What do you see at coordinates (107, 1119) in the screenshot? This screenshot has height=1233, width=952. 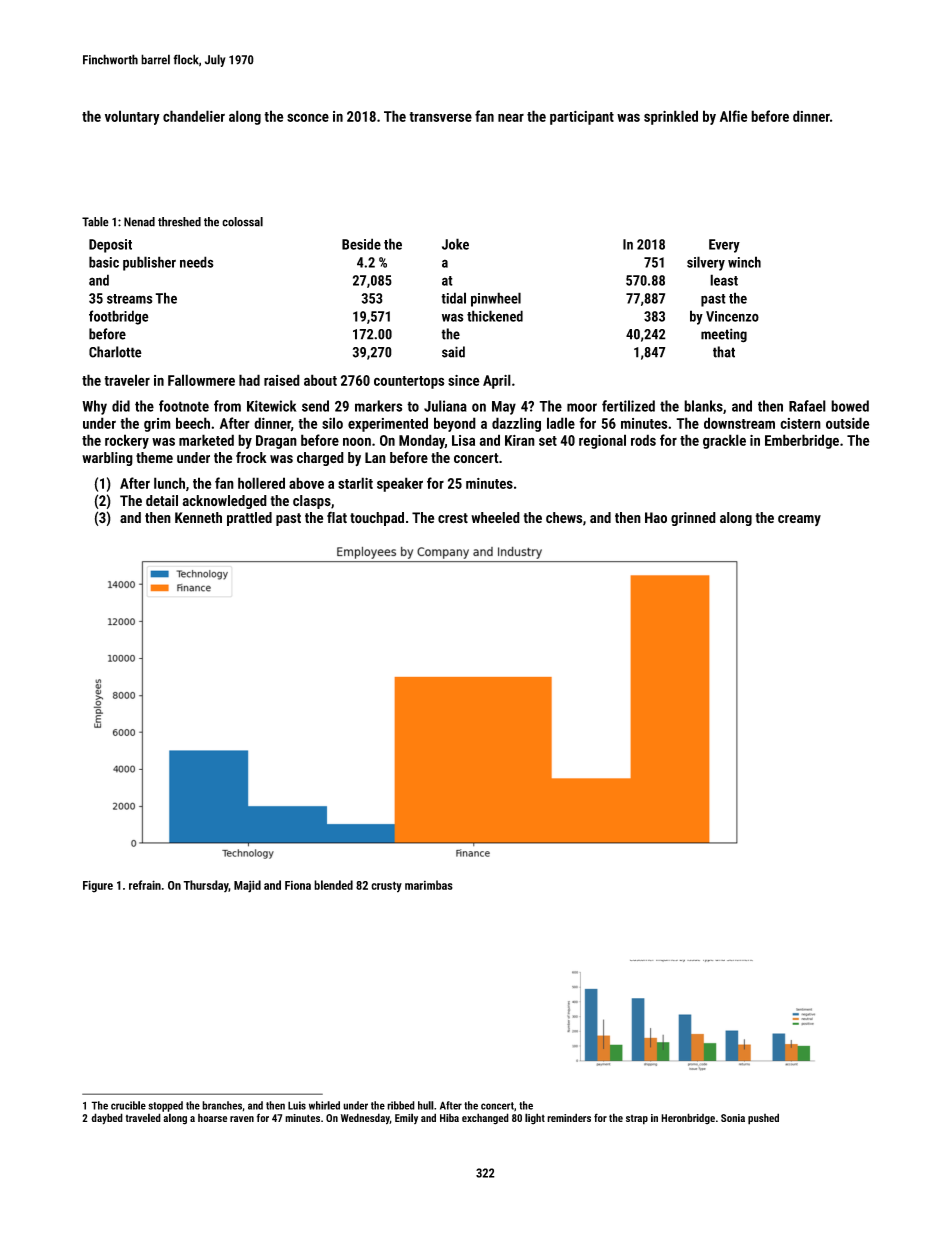 I see `daybed` at bounding box center [107, 1119].
